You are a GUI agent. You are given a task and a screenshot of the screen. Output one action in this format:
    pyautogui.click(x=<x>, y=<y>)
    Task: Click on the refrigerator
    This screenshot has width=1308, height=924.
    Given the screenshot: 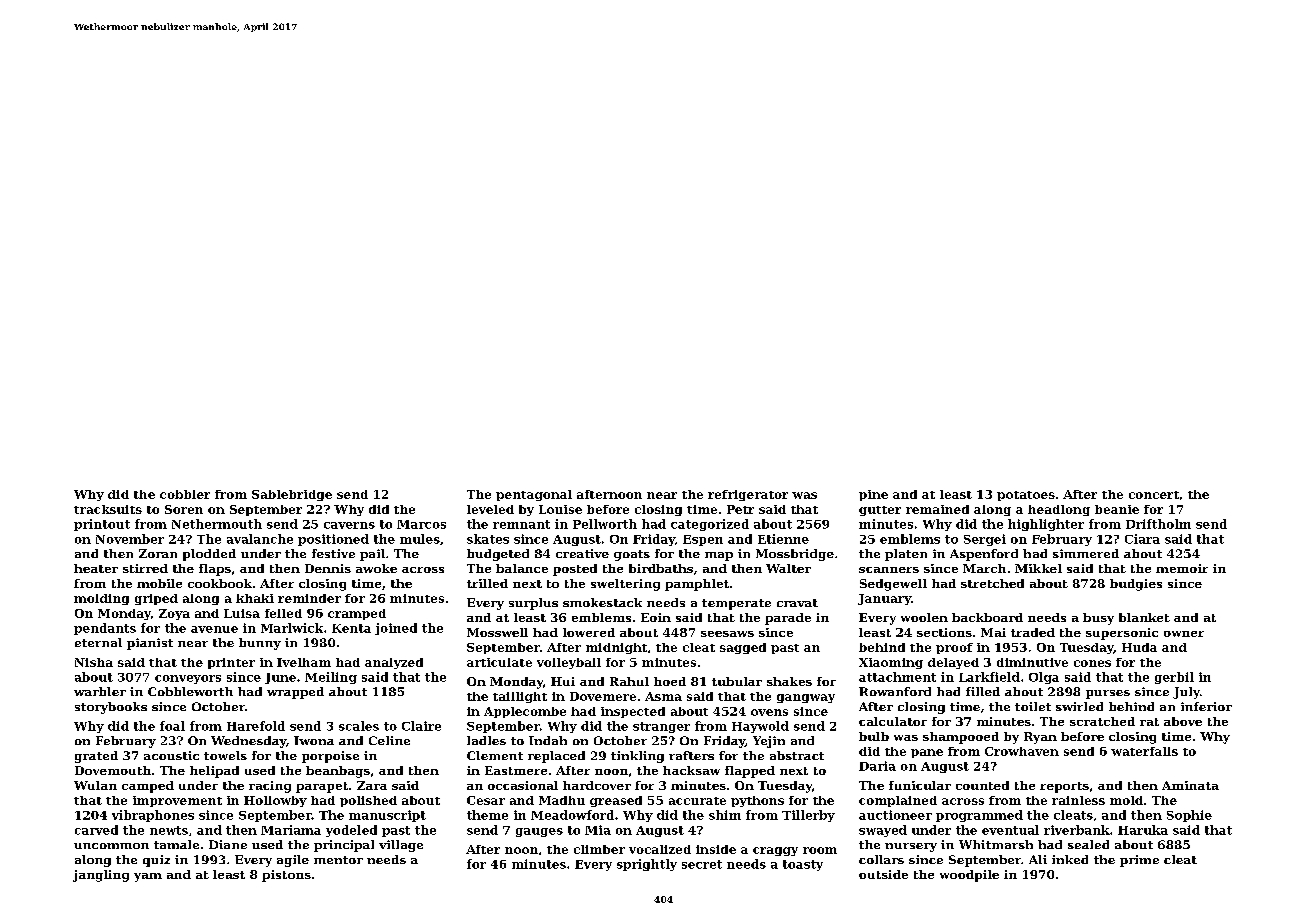 What is the action you would take?
    pyautogui.click(x=748, y=495)
